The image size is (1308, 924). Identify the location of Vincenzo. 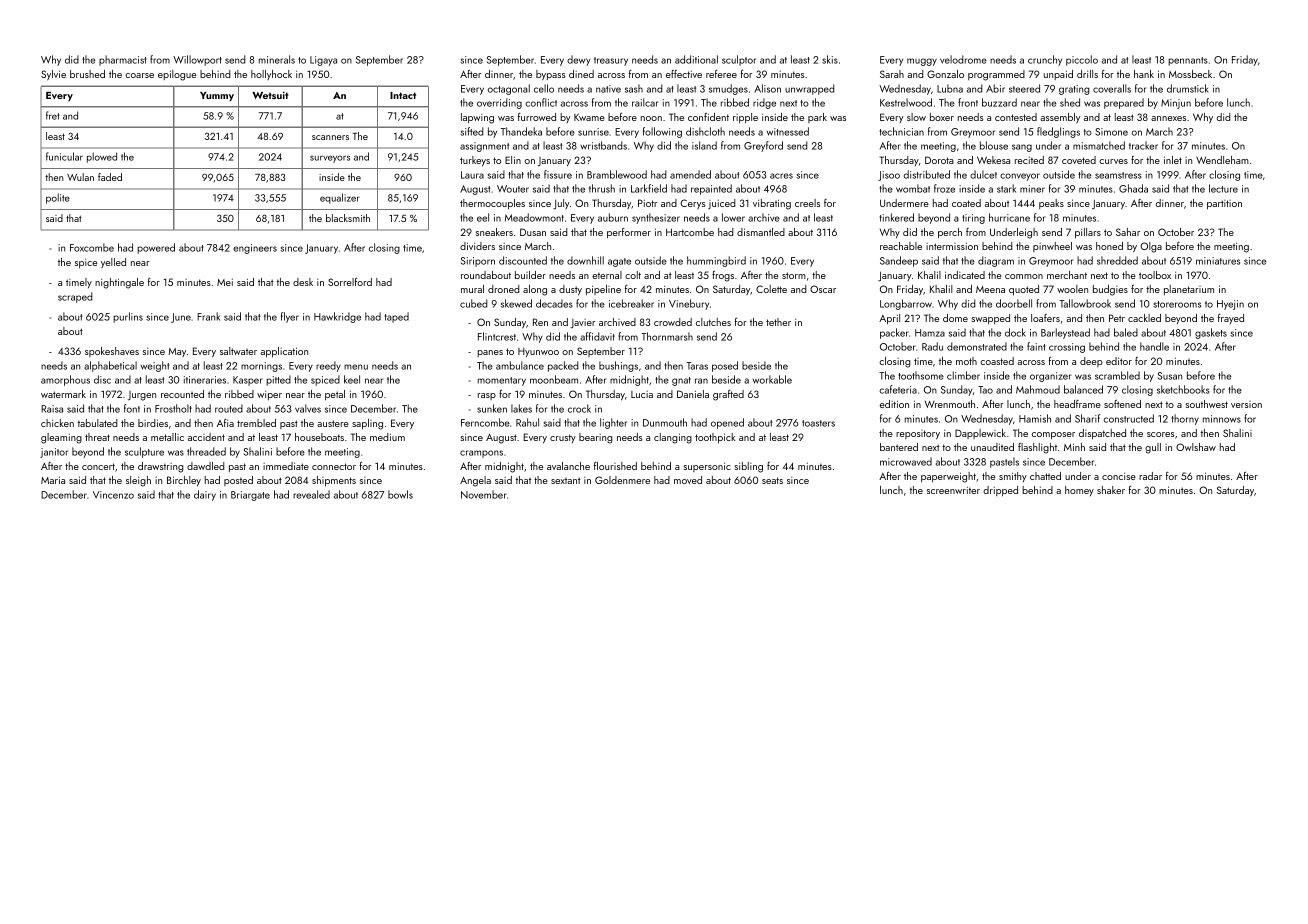
(113, 495).
